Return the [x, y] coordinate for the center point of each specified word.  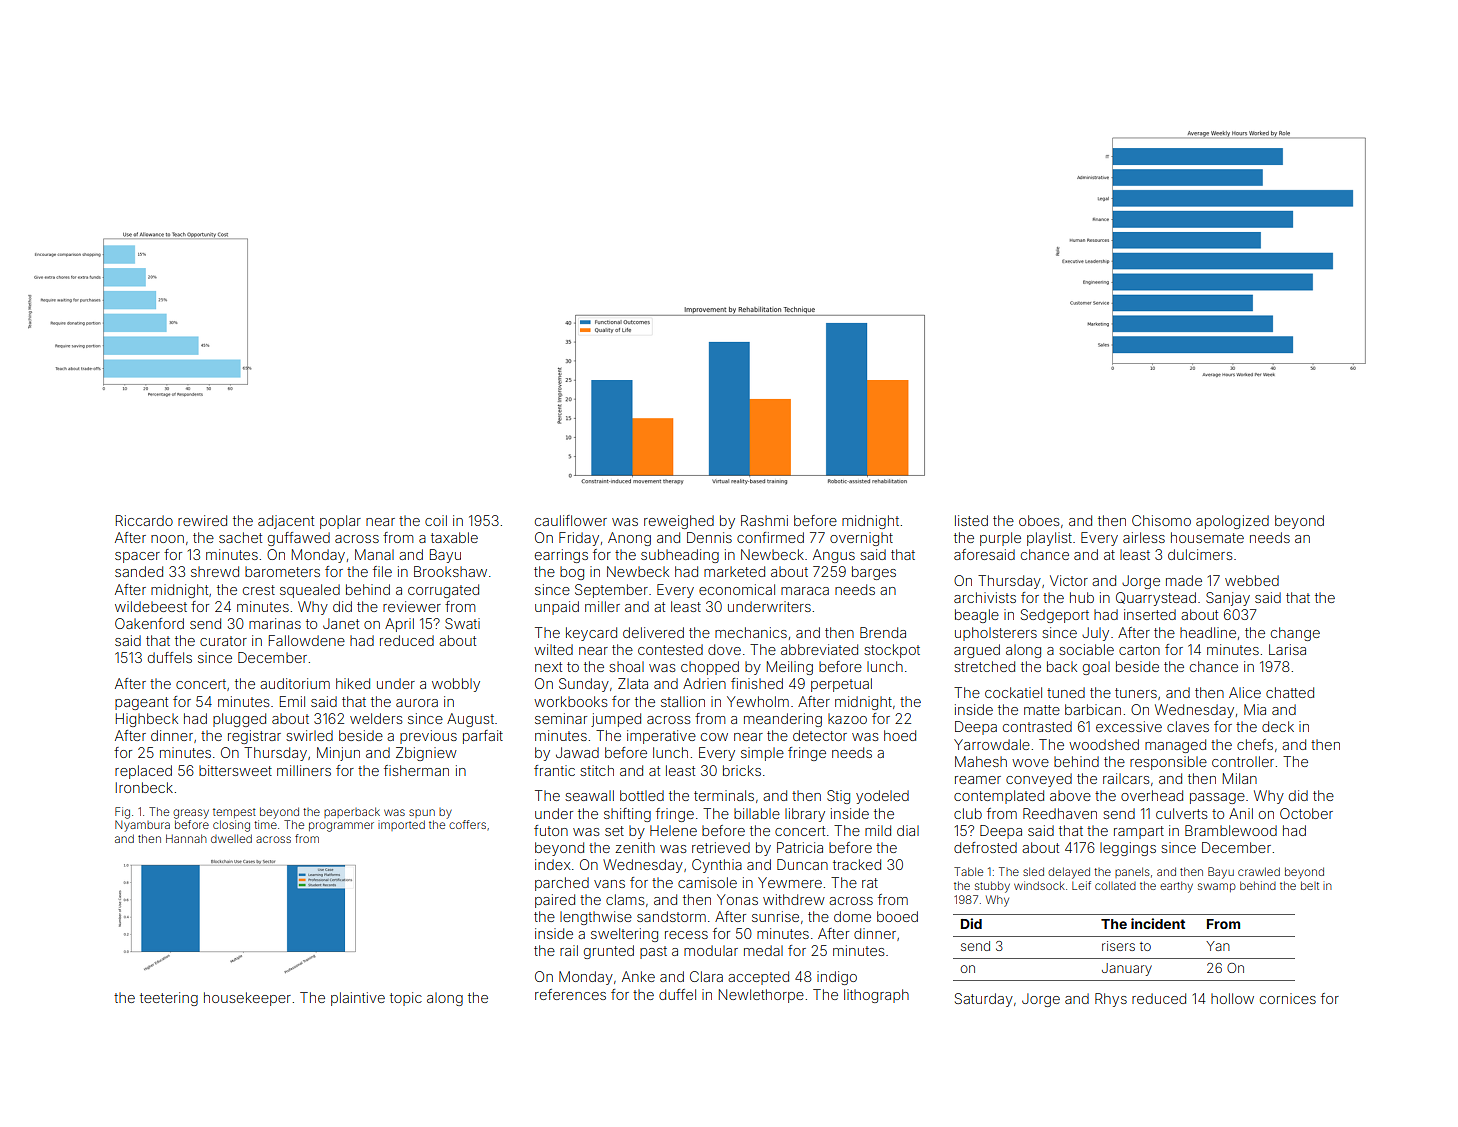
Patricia [800, 847]
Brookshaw [450, 571]
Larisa [1287, 649]
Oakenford [149, 623]
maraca [805, 591]
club [968, 813]
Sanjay [1228, 599]
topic [406, 999]
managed [1175, 746]
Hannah [186, 838]
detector [820, 735]
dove [724, 649]
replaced [143, 772]
